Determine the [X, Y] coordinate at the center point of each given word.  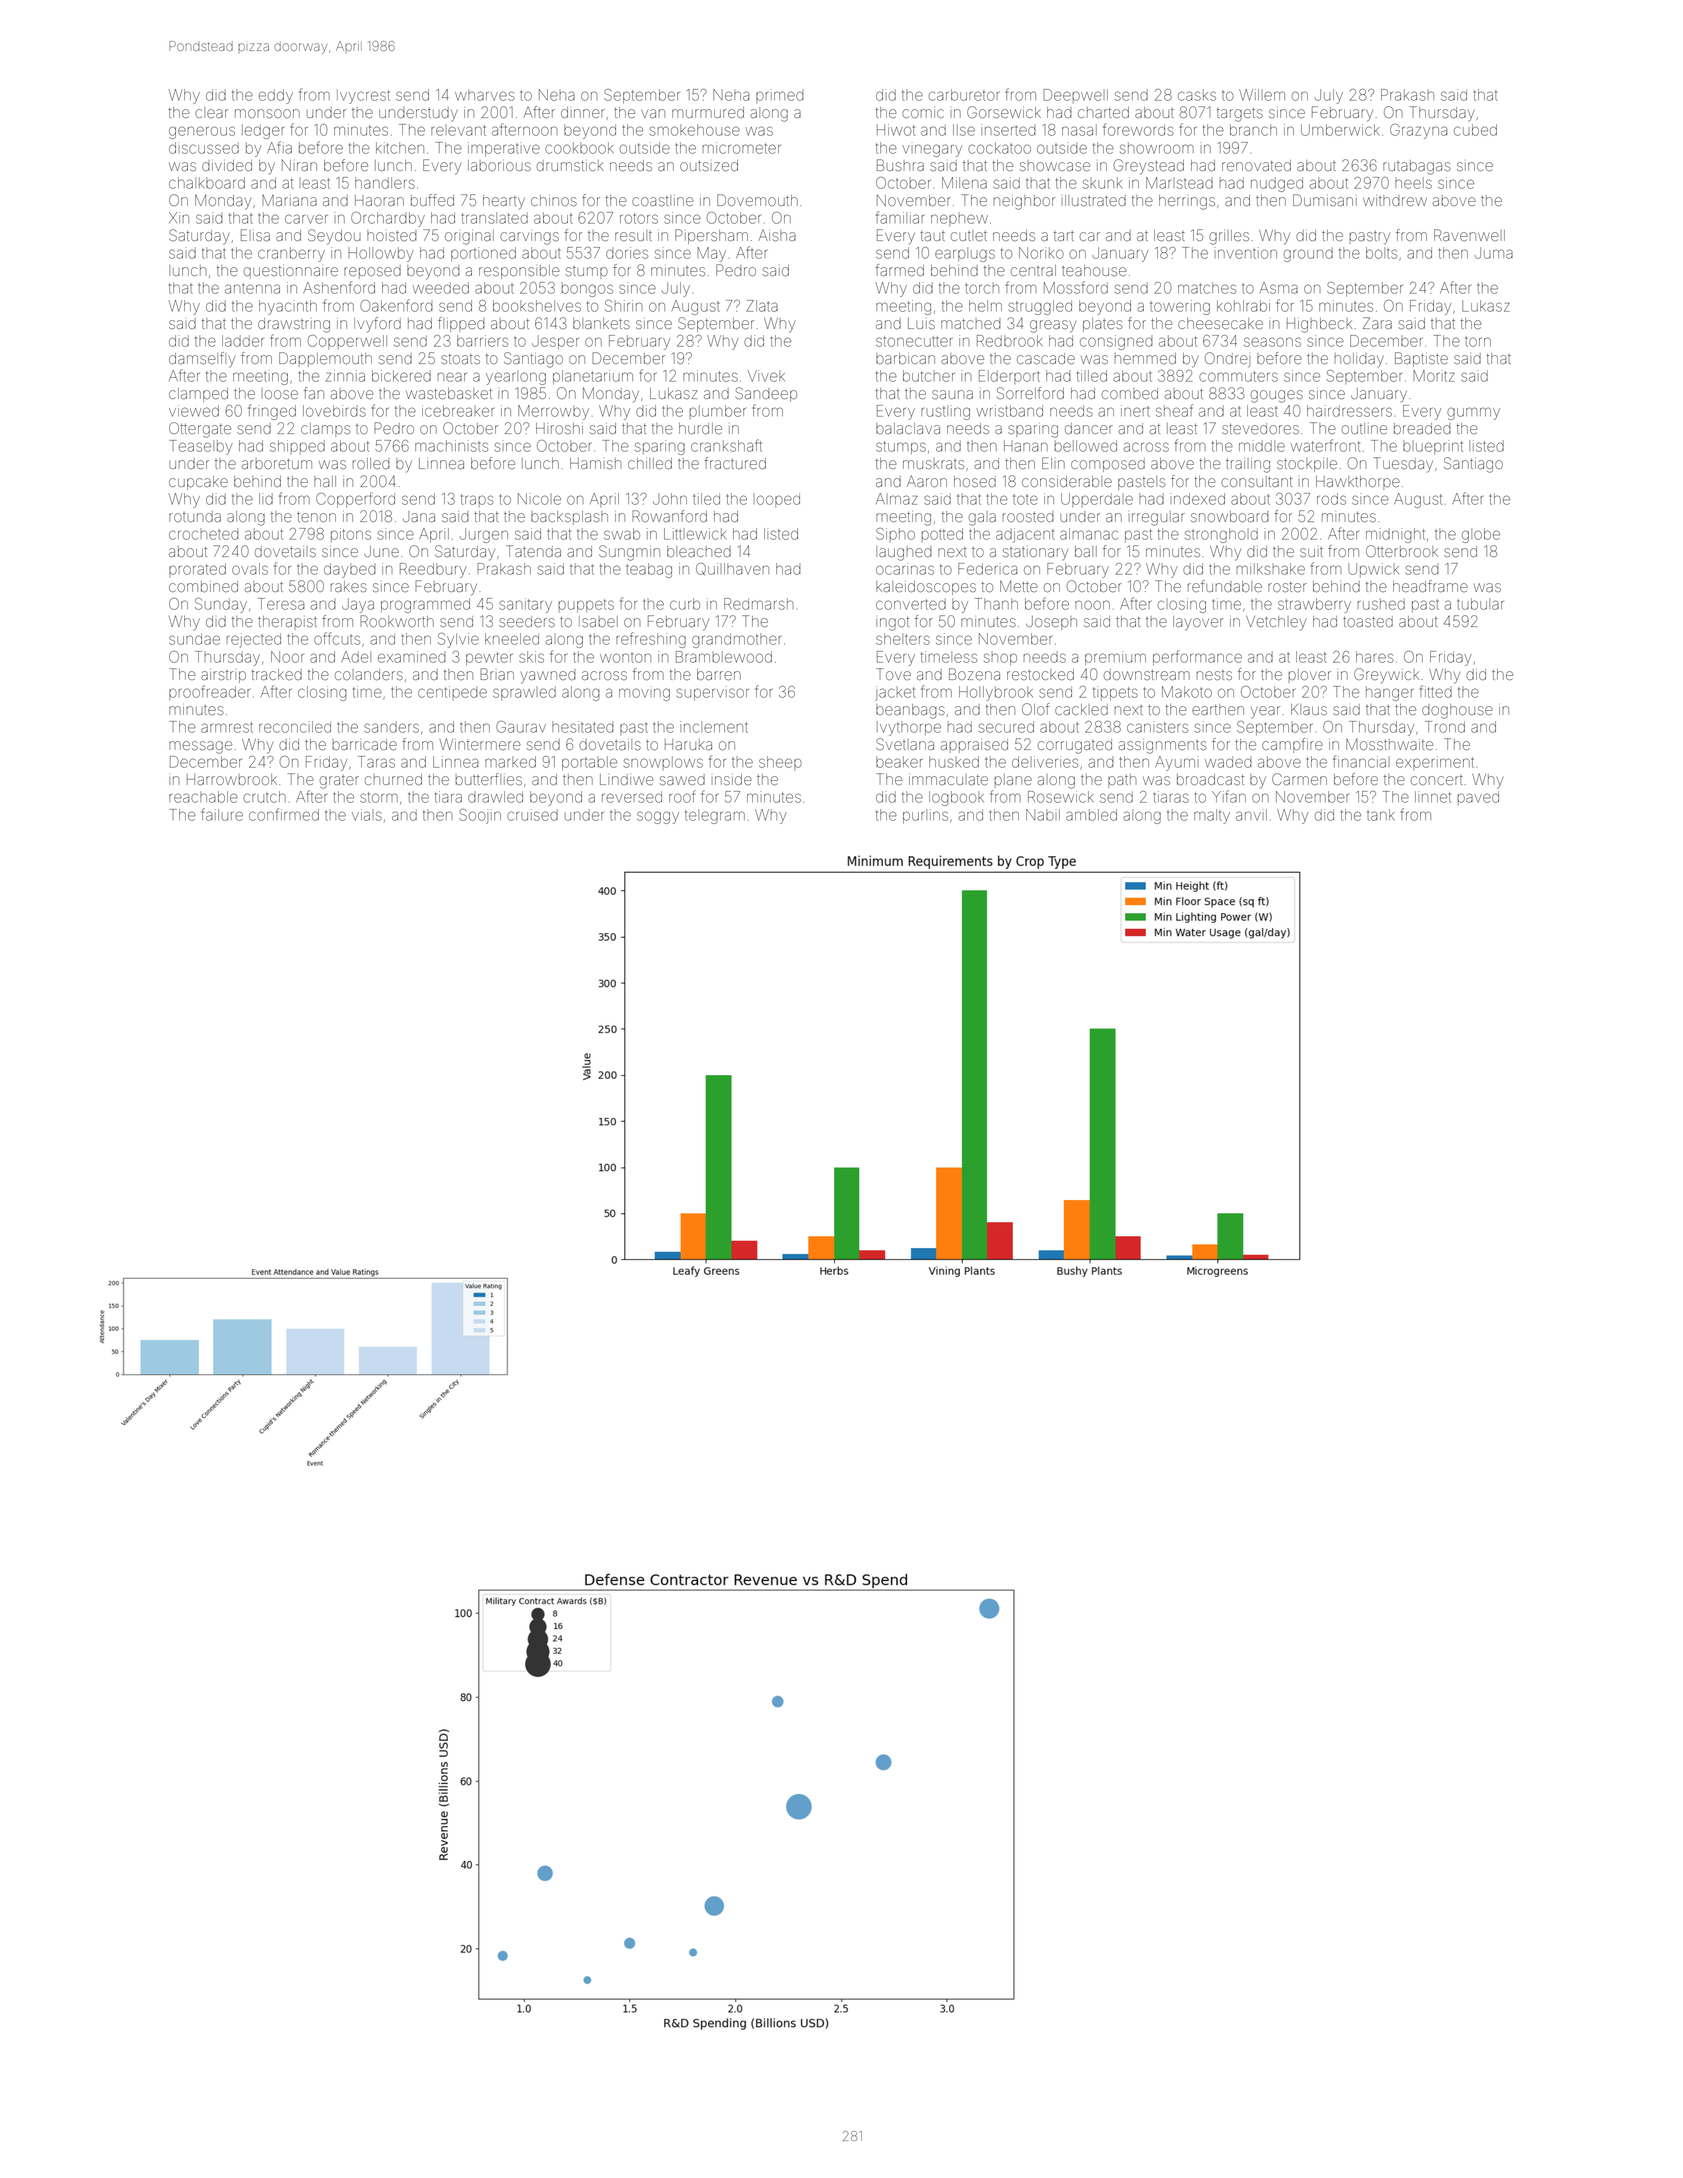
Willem [1262, 95]
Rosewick [1060, 797]
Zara [1377, 323]
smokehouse [695, 130]
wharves [485, 95]
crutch [264, 797]
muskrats [933, 463]
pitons [351, 535]
